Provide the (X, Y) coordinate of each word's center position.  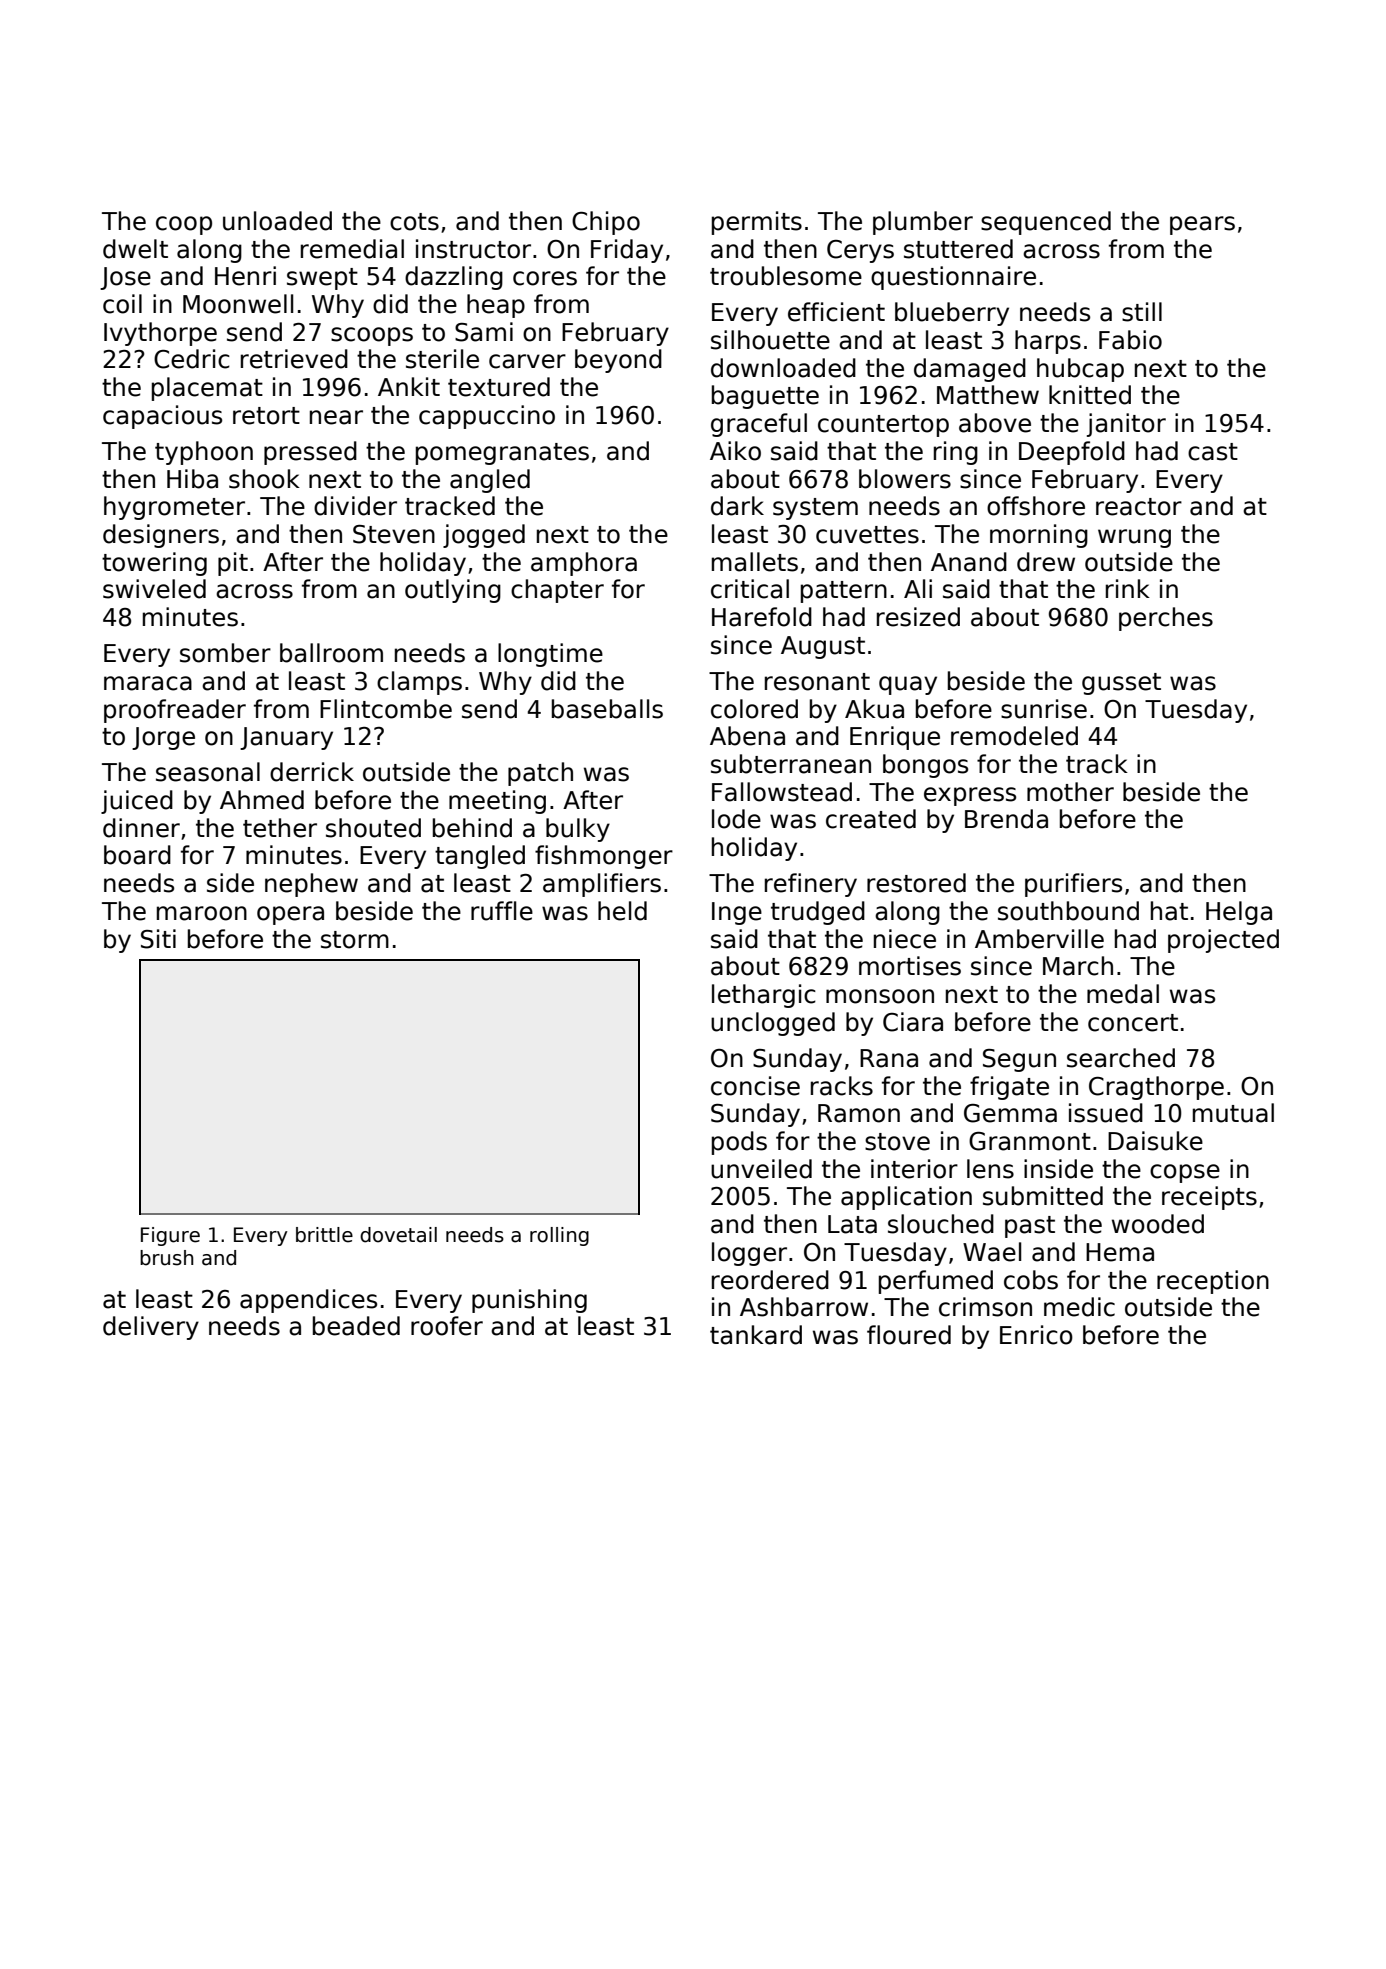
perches (1166, 619)
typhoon (204, 453)
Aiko (735, 451)
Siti (158, 939)
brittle (324, 1235)
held (622, 911)
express (970, 796)
